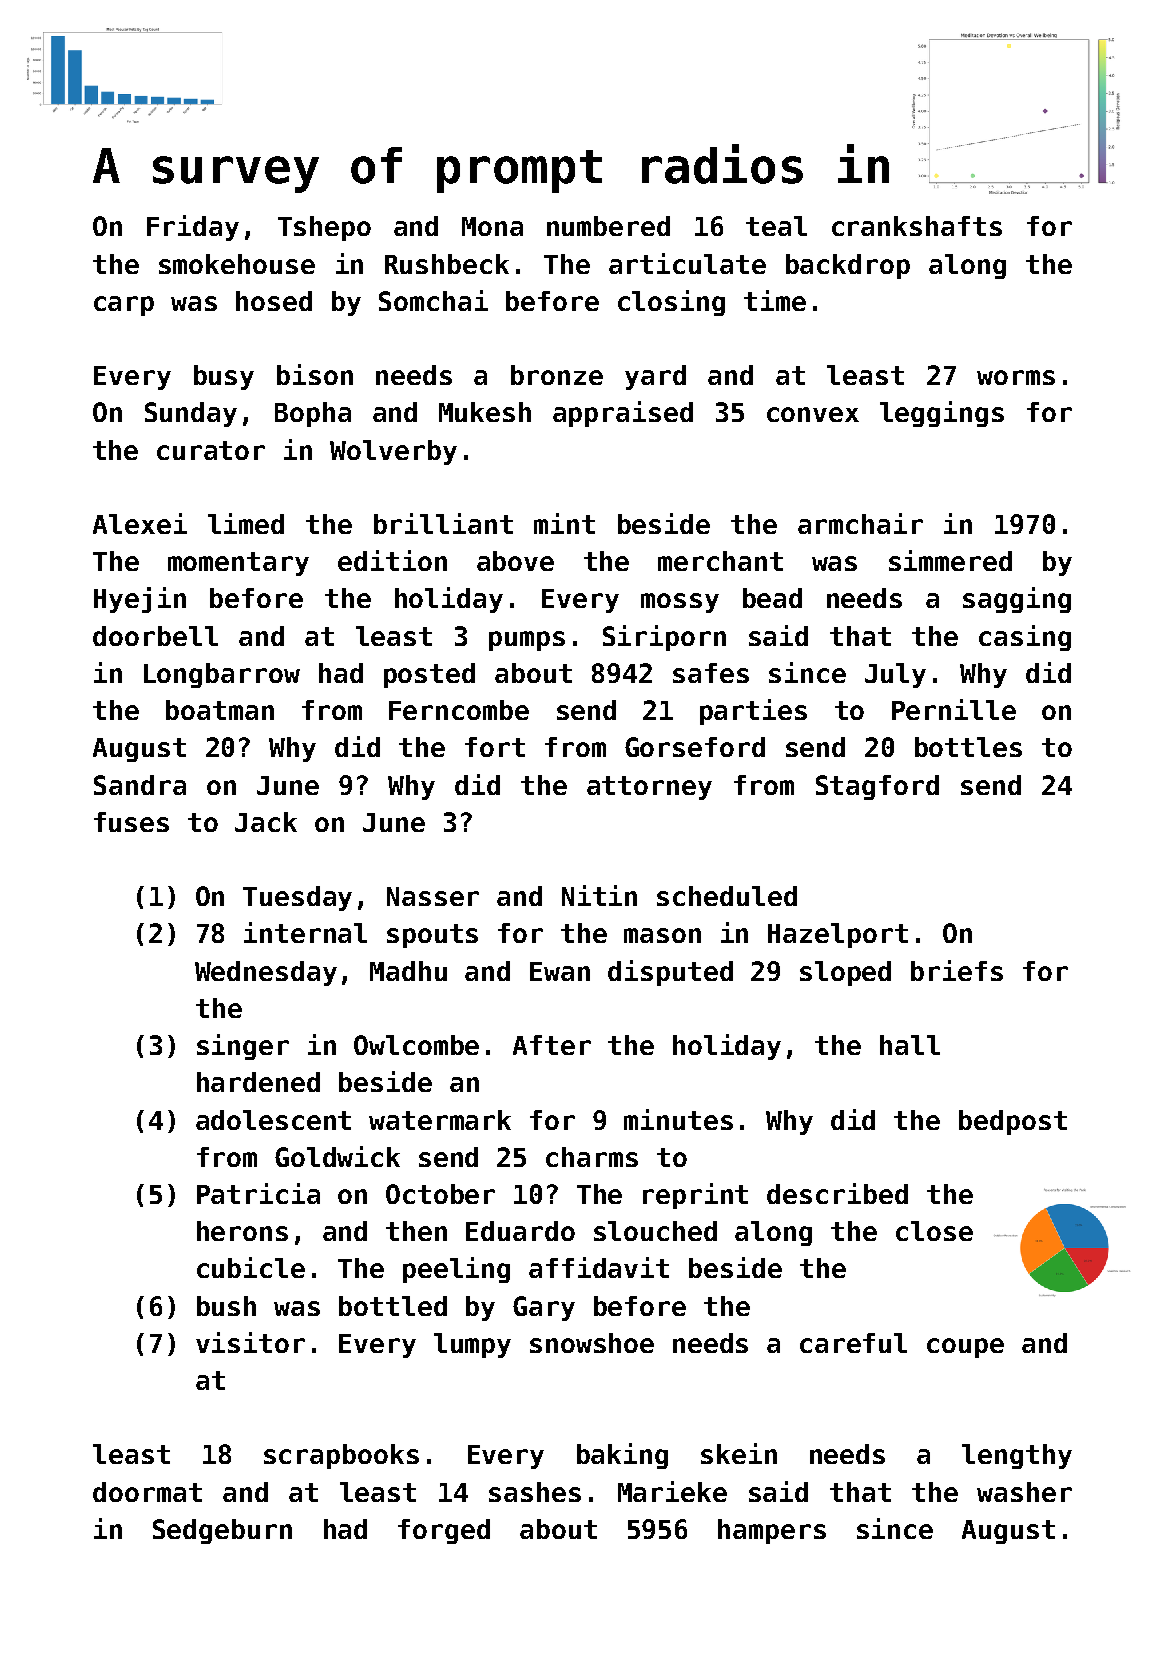 This image has width=1165, height=1654. Describe the element at coordinates (274, 301) in the image. I see `hosed` at that location.
